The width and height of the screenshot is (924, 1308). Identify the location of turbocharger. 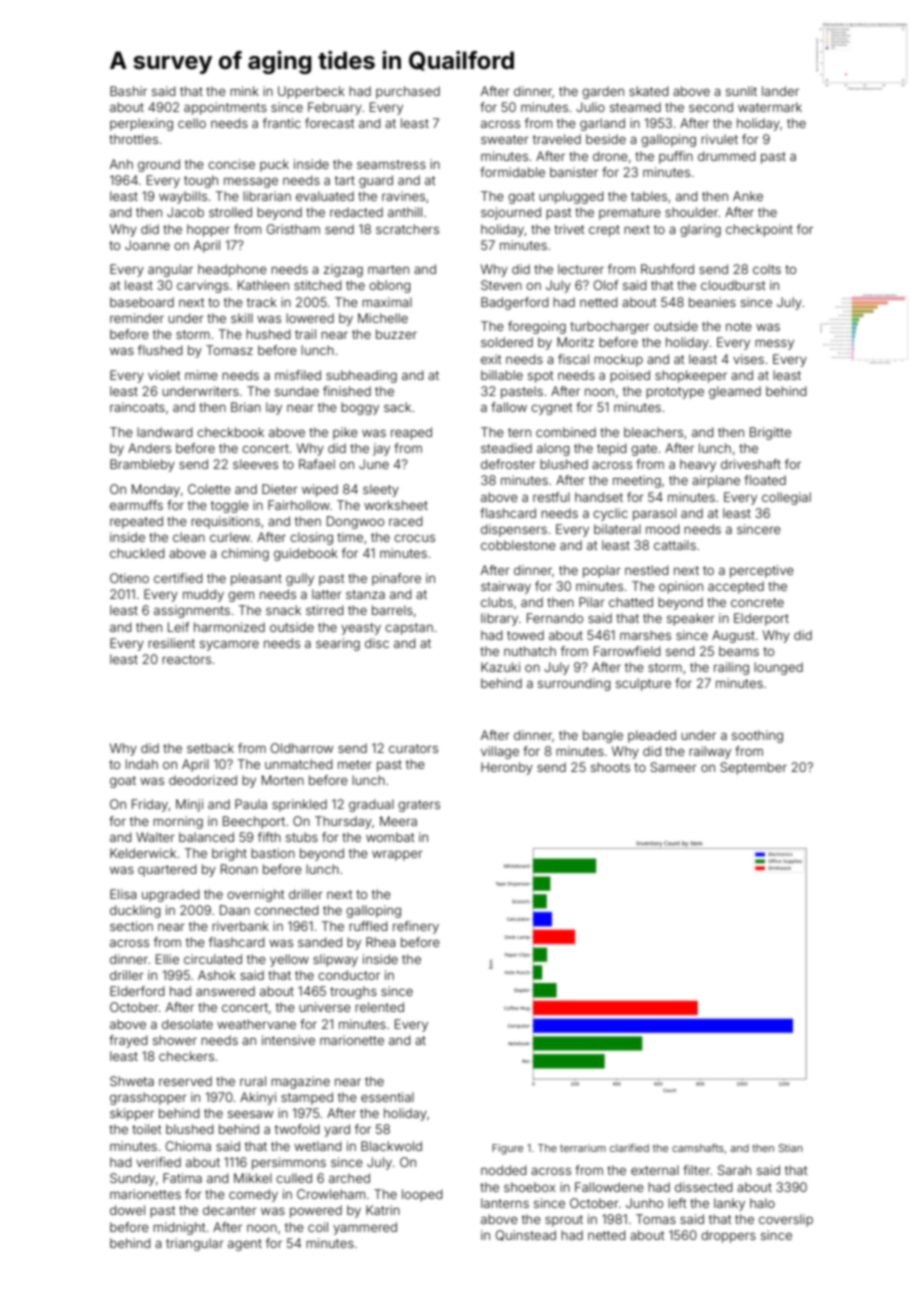
(610, 327).
